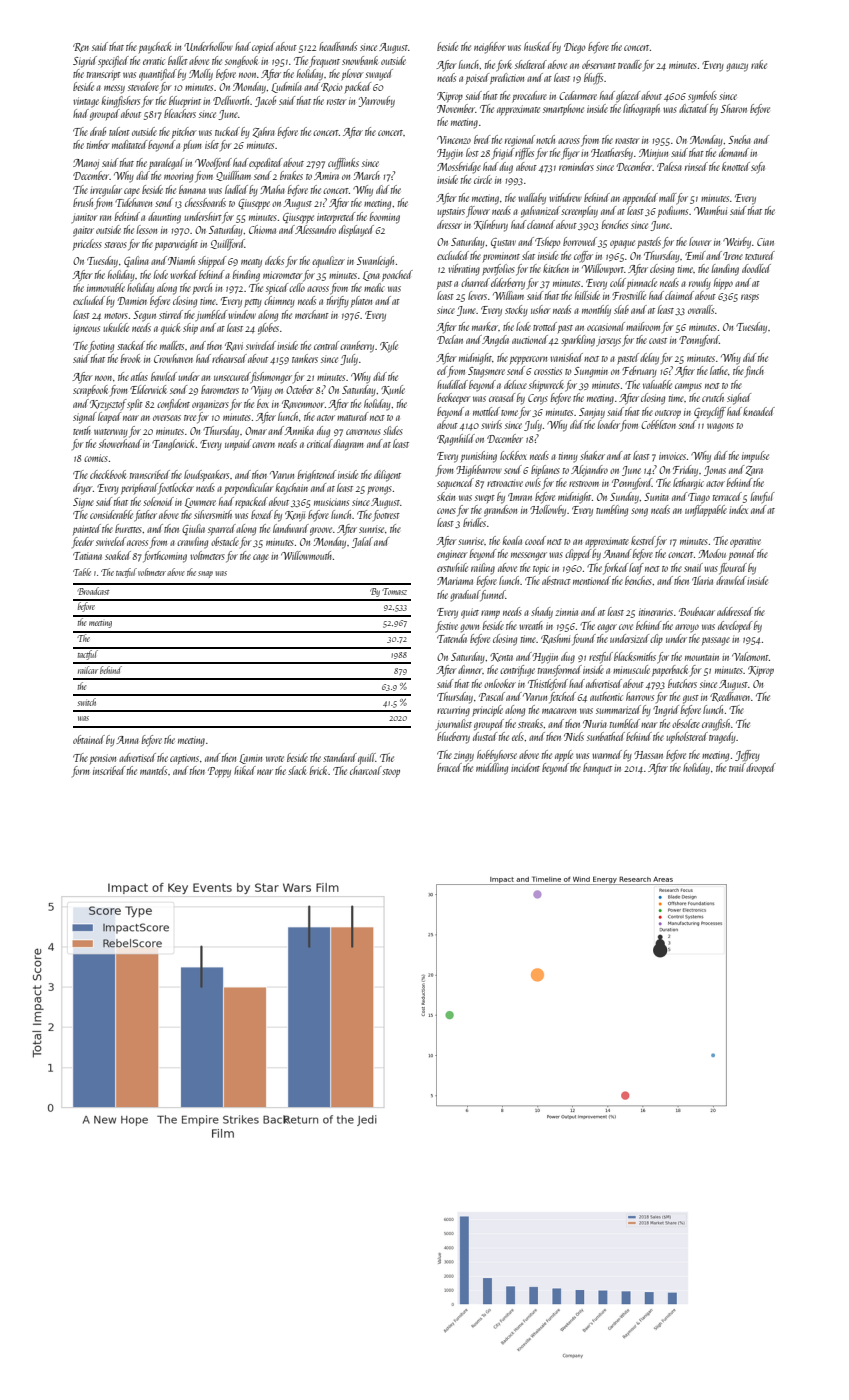  What do you see at coordinates (713, 397) in the page?
I see `crutch` at bounding box center [713, 397].
